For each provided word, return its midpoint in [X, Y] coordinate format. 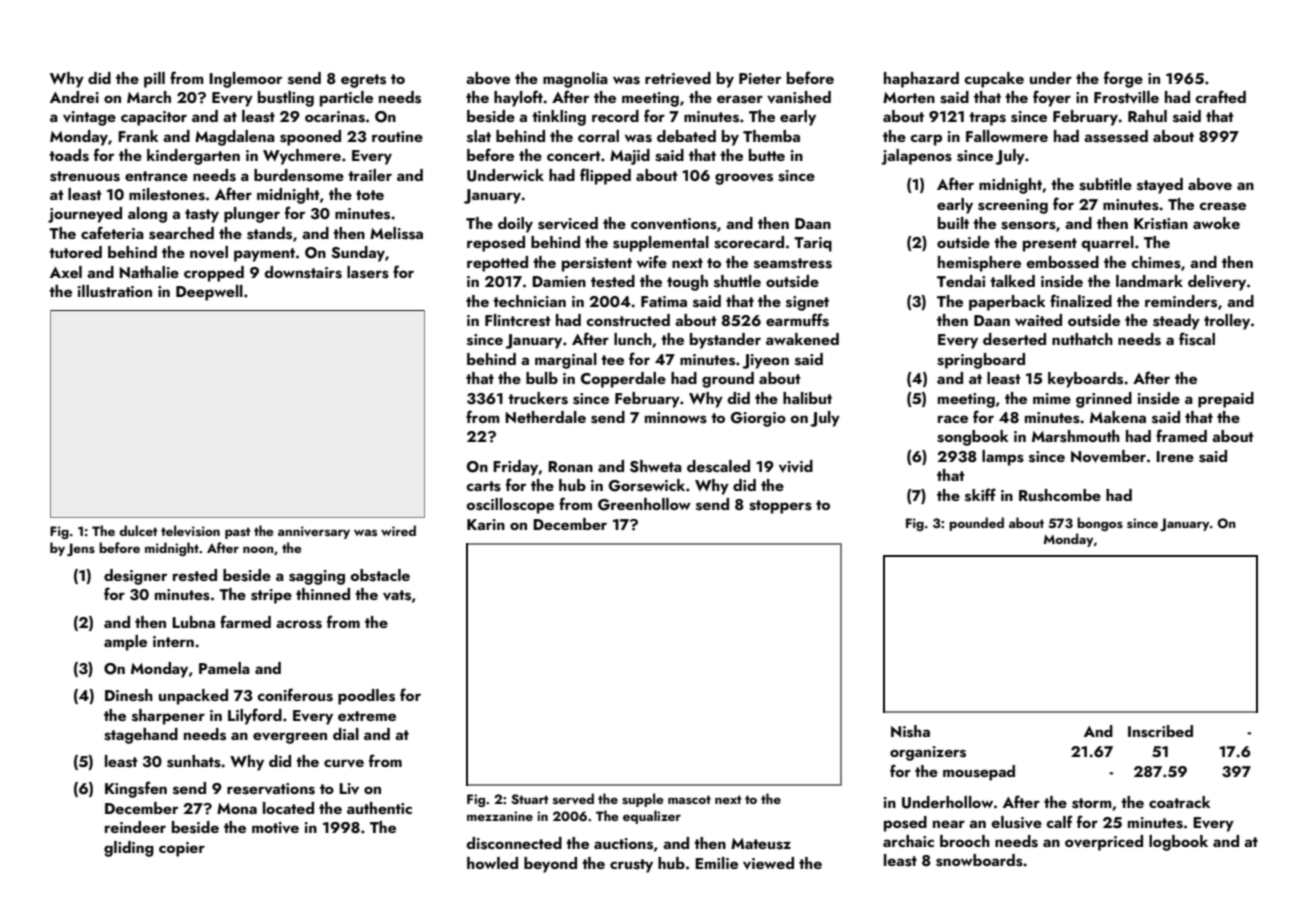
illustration [115, 291]
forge [1123, 79]
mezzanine [500, 816]
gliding [129, 849]
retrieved [678, 78]
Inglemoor [245, 80]
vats [397, 595]
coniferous [295, 695]
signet [807, 303]
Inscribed [1160, 731]
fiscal [1197, 339]
